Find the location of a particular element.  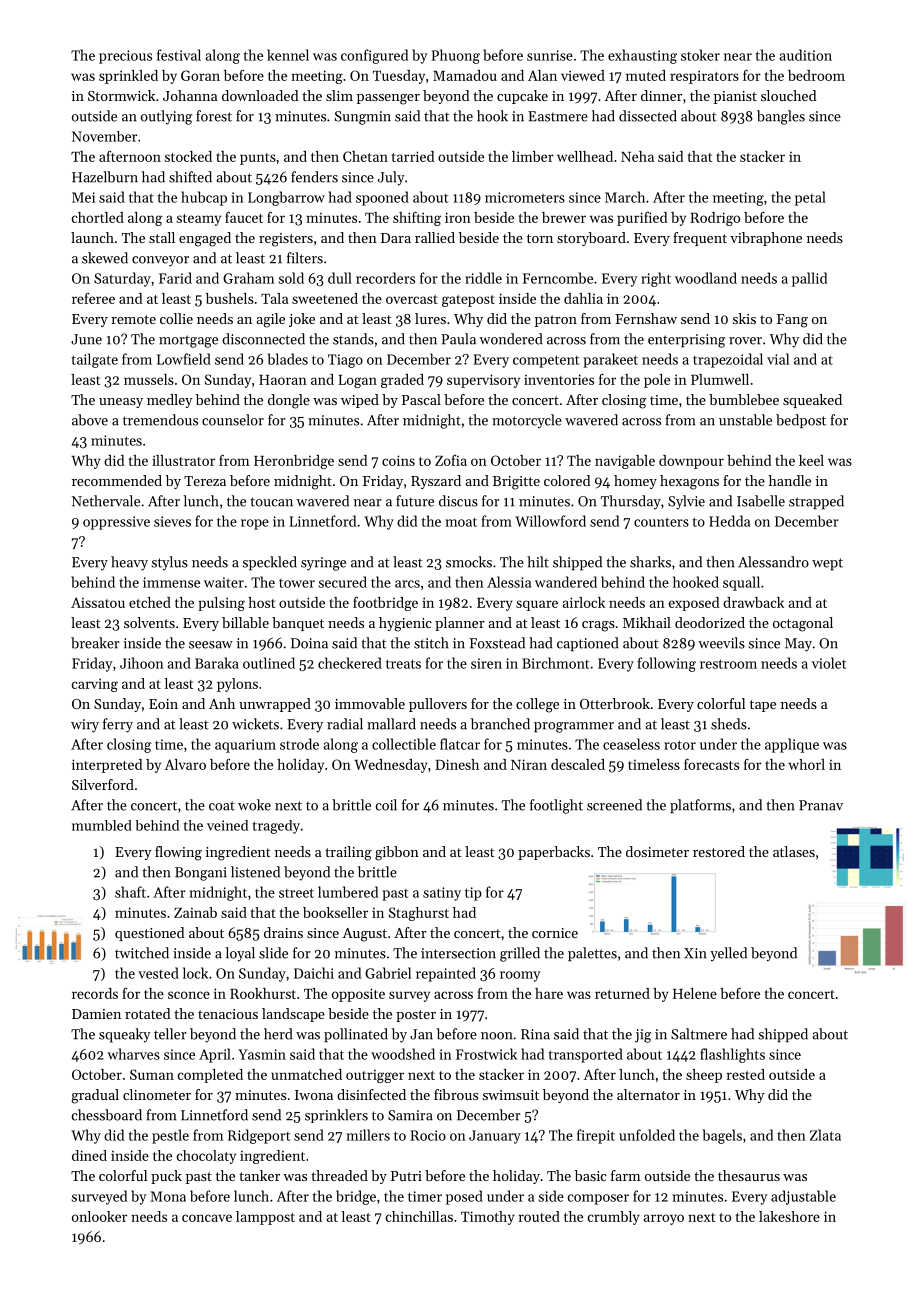

concave is located at coordinates (207, 1218).
